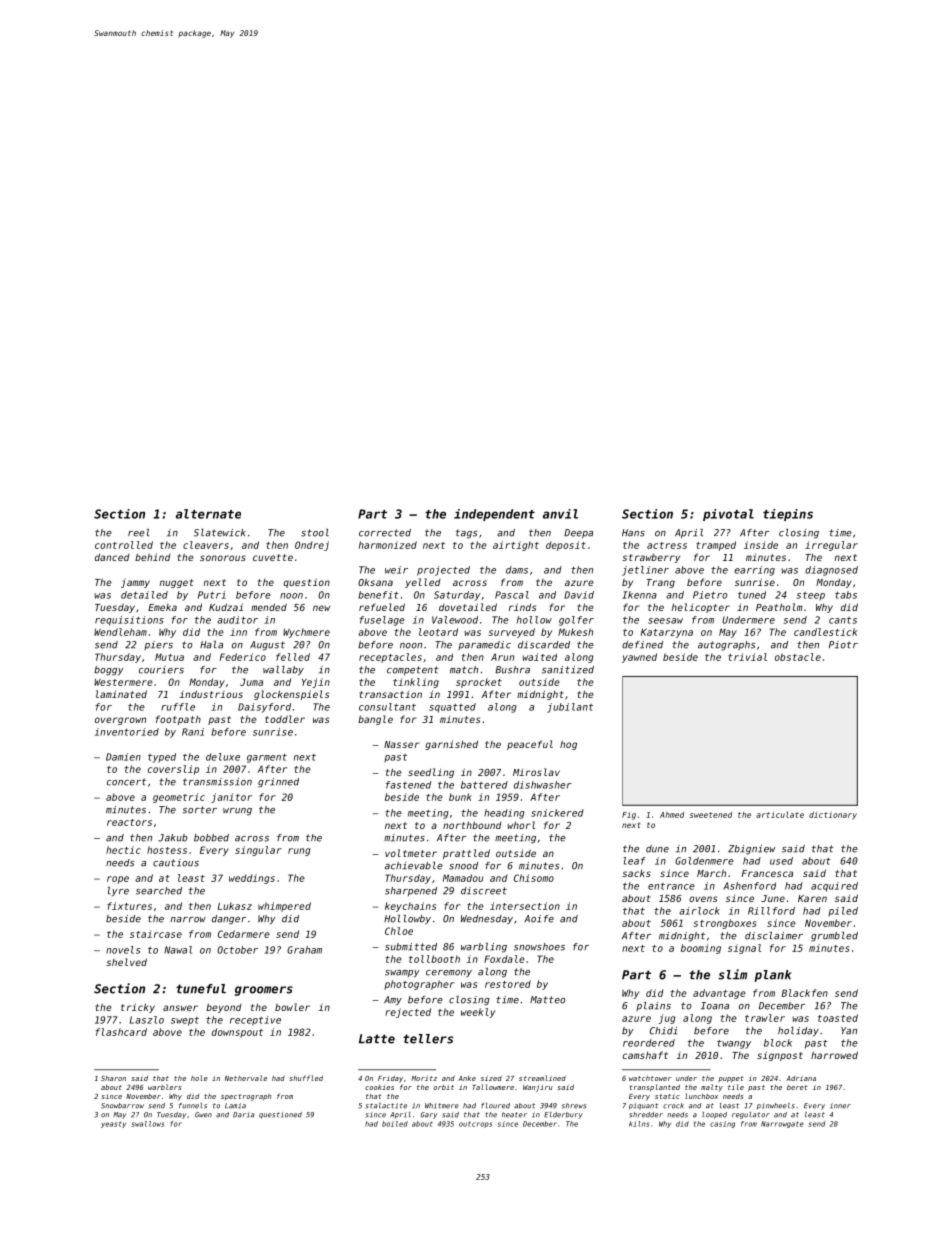  Describe the element at coordinates (169, 657) in the screenshot. I see `Mutua` at that location.
